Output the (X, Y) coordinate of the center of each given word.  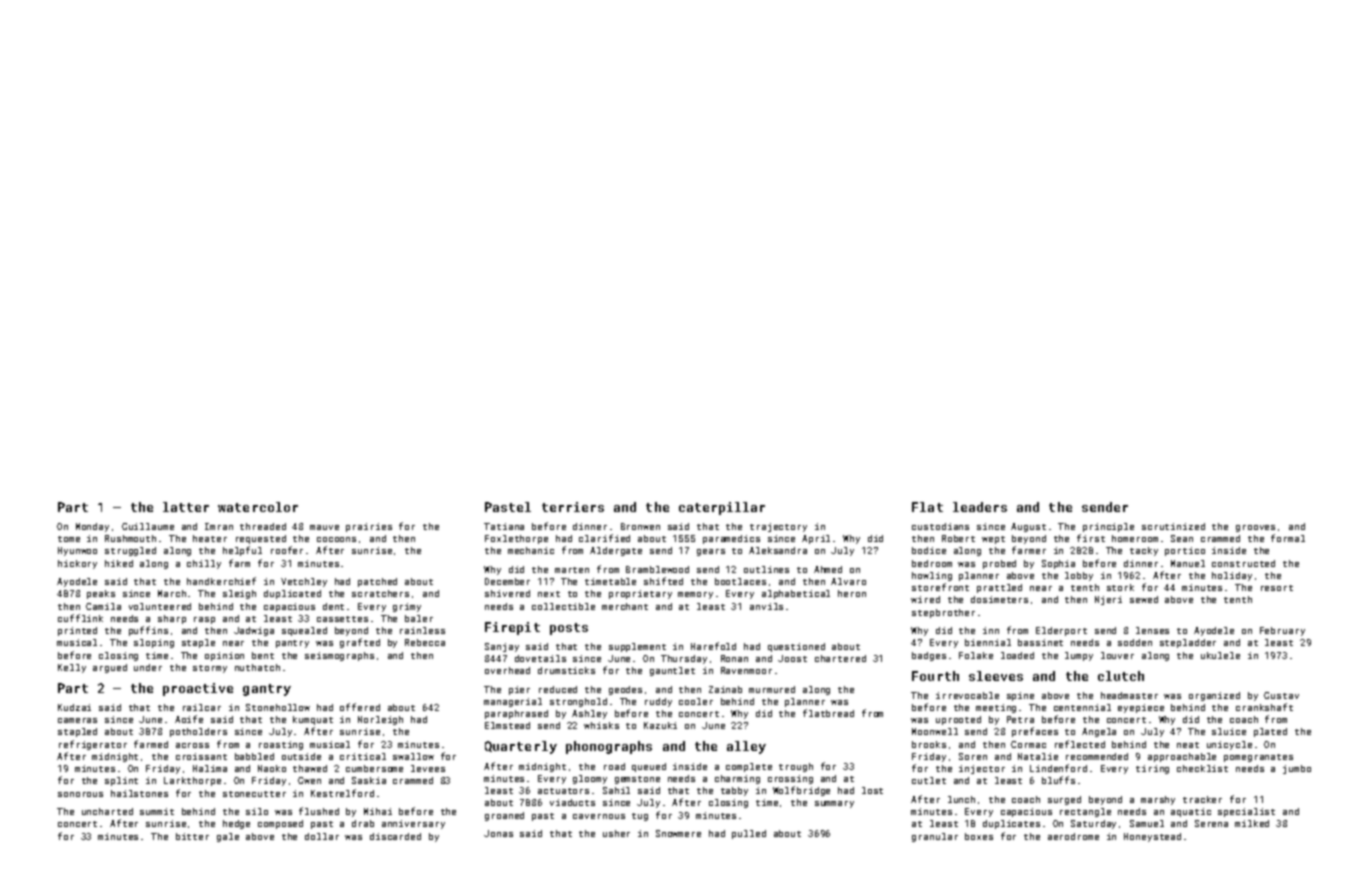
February (1282, 631)
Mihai (378, 811)
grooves (1255, 528)
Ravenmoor (746, 670)
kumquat (313, 720)
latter (186, 507)
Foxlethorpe (516, 539)
